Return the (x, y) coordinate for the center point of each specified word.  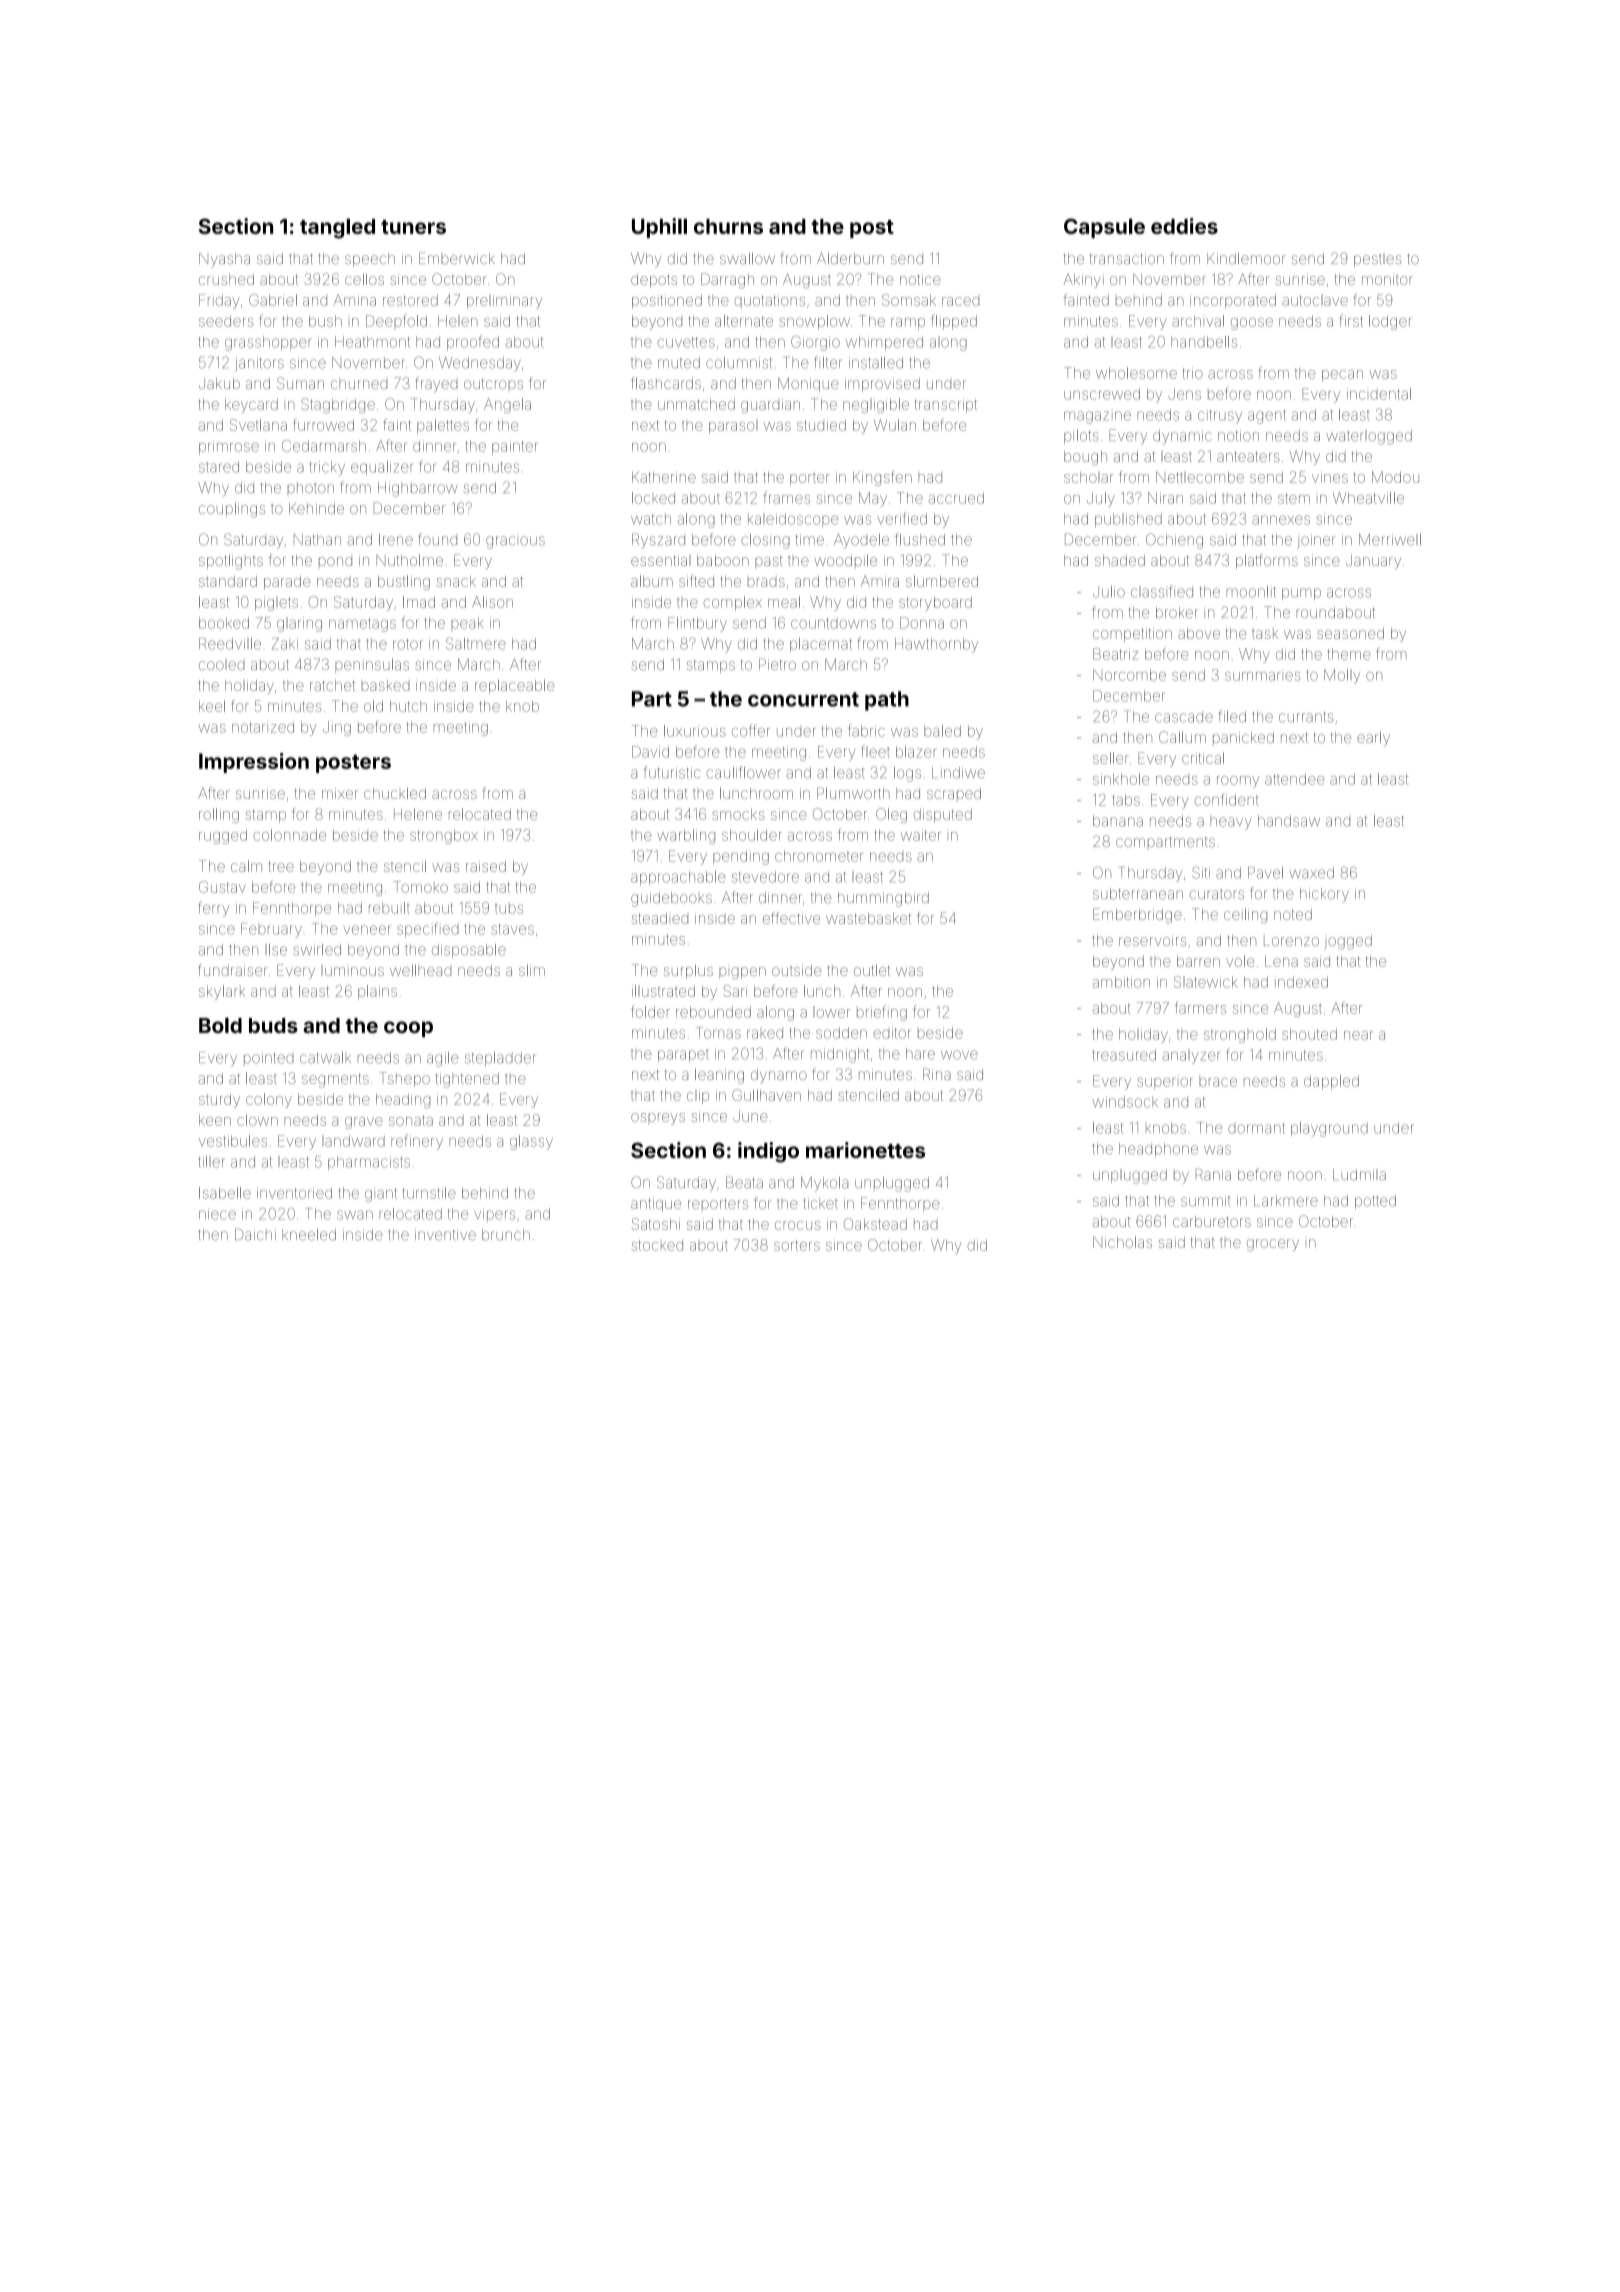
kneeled (309, 1235)
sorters (797, 1245)
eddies (1184, 226)
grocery (1273, 1245)
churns (728, 226)
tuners (413, 227)
